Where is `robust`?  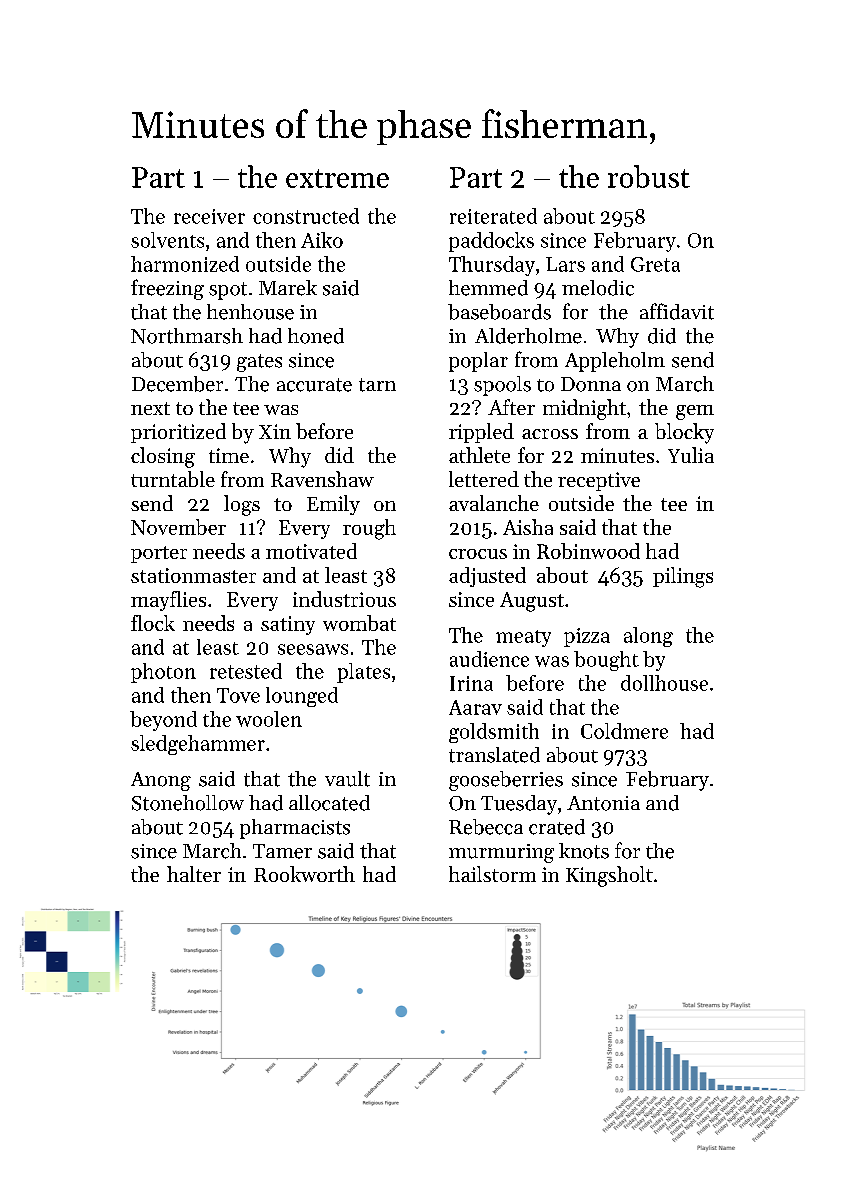 robust is located at coordinates (649, 176).
